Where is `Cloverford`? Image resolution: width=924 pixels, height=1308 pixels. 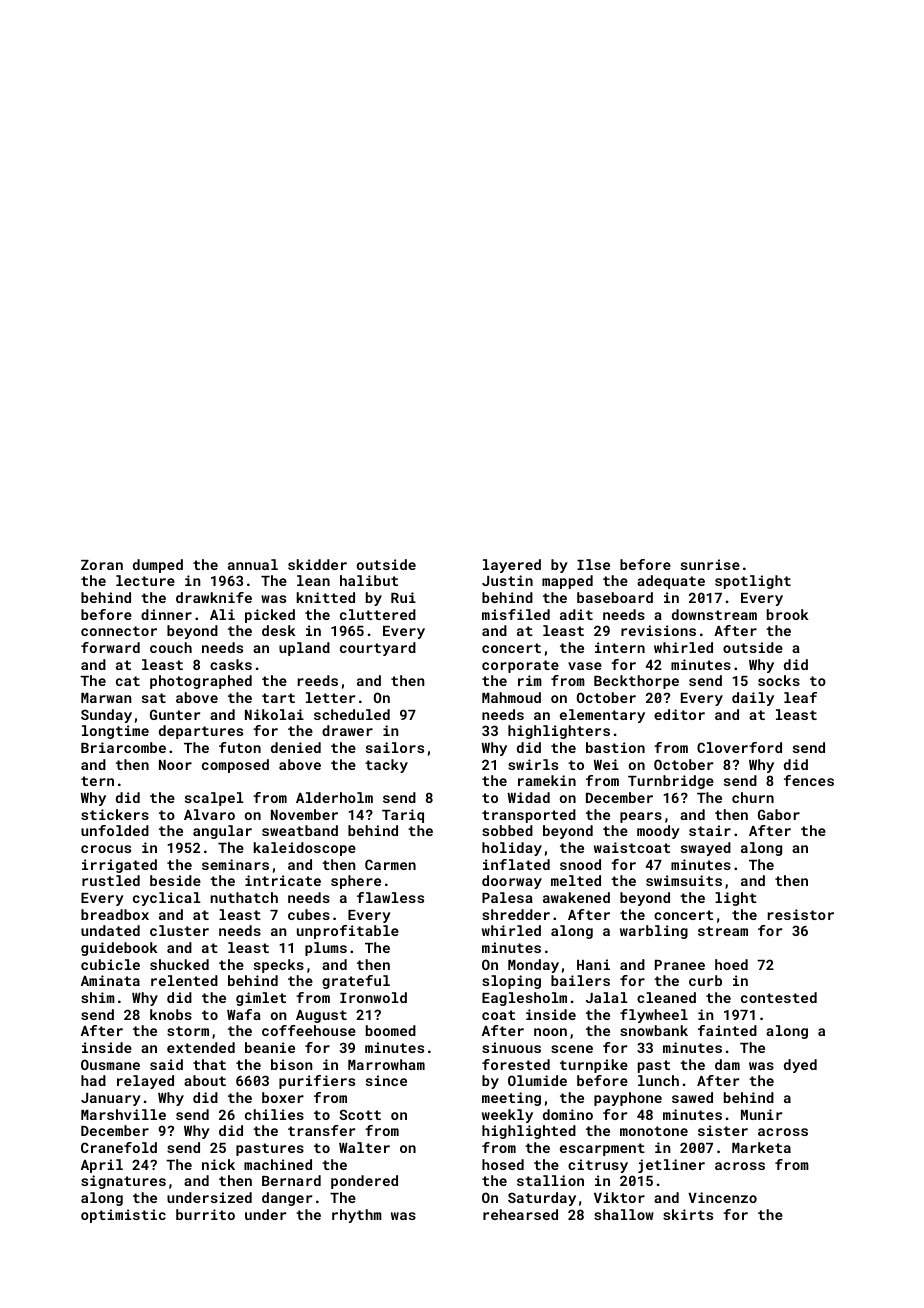
Cloverford is located at coordinates (739, 747).
